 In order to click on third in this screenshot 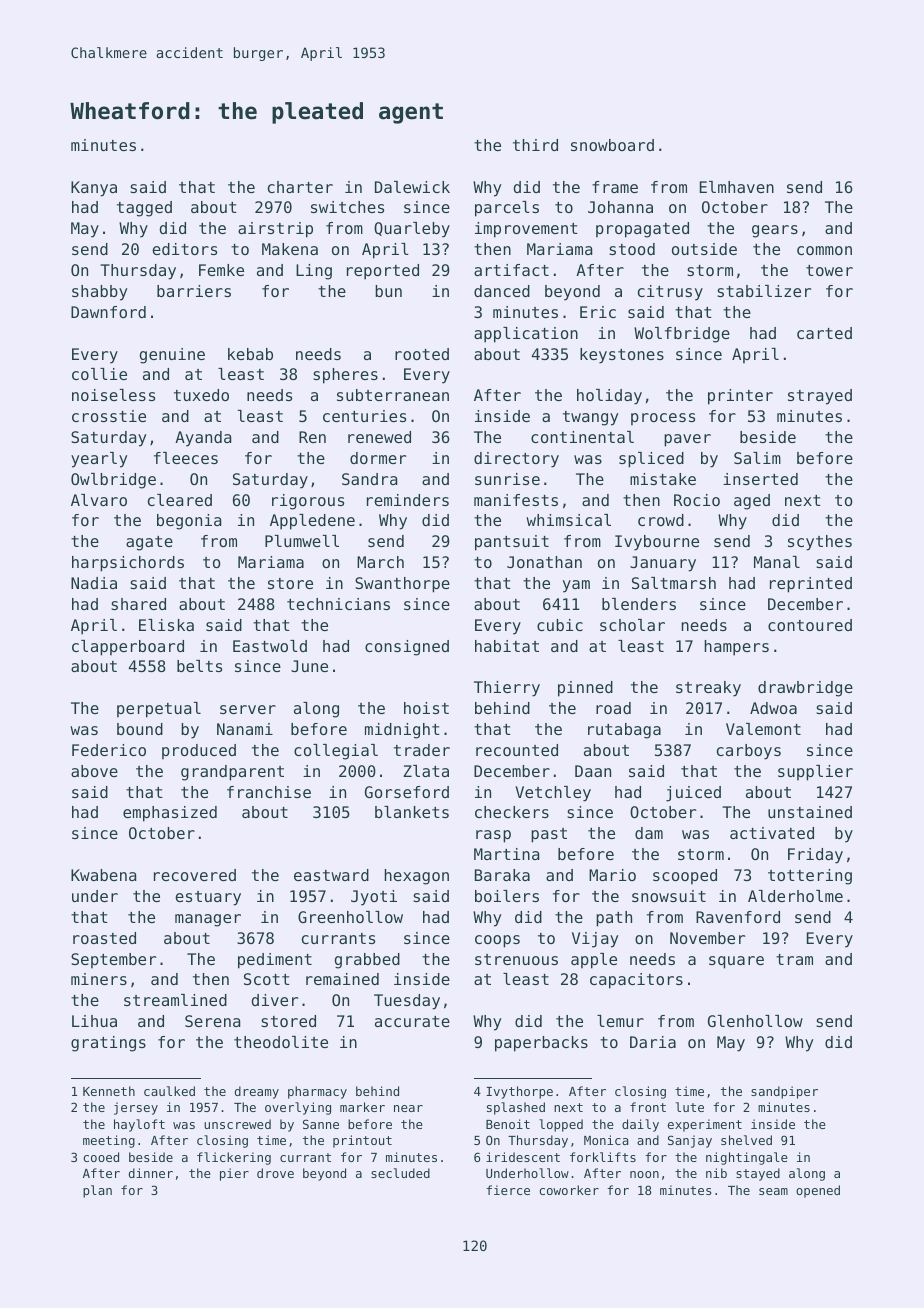, I will do `click(535, 145)`.
